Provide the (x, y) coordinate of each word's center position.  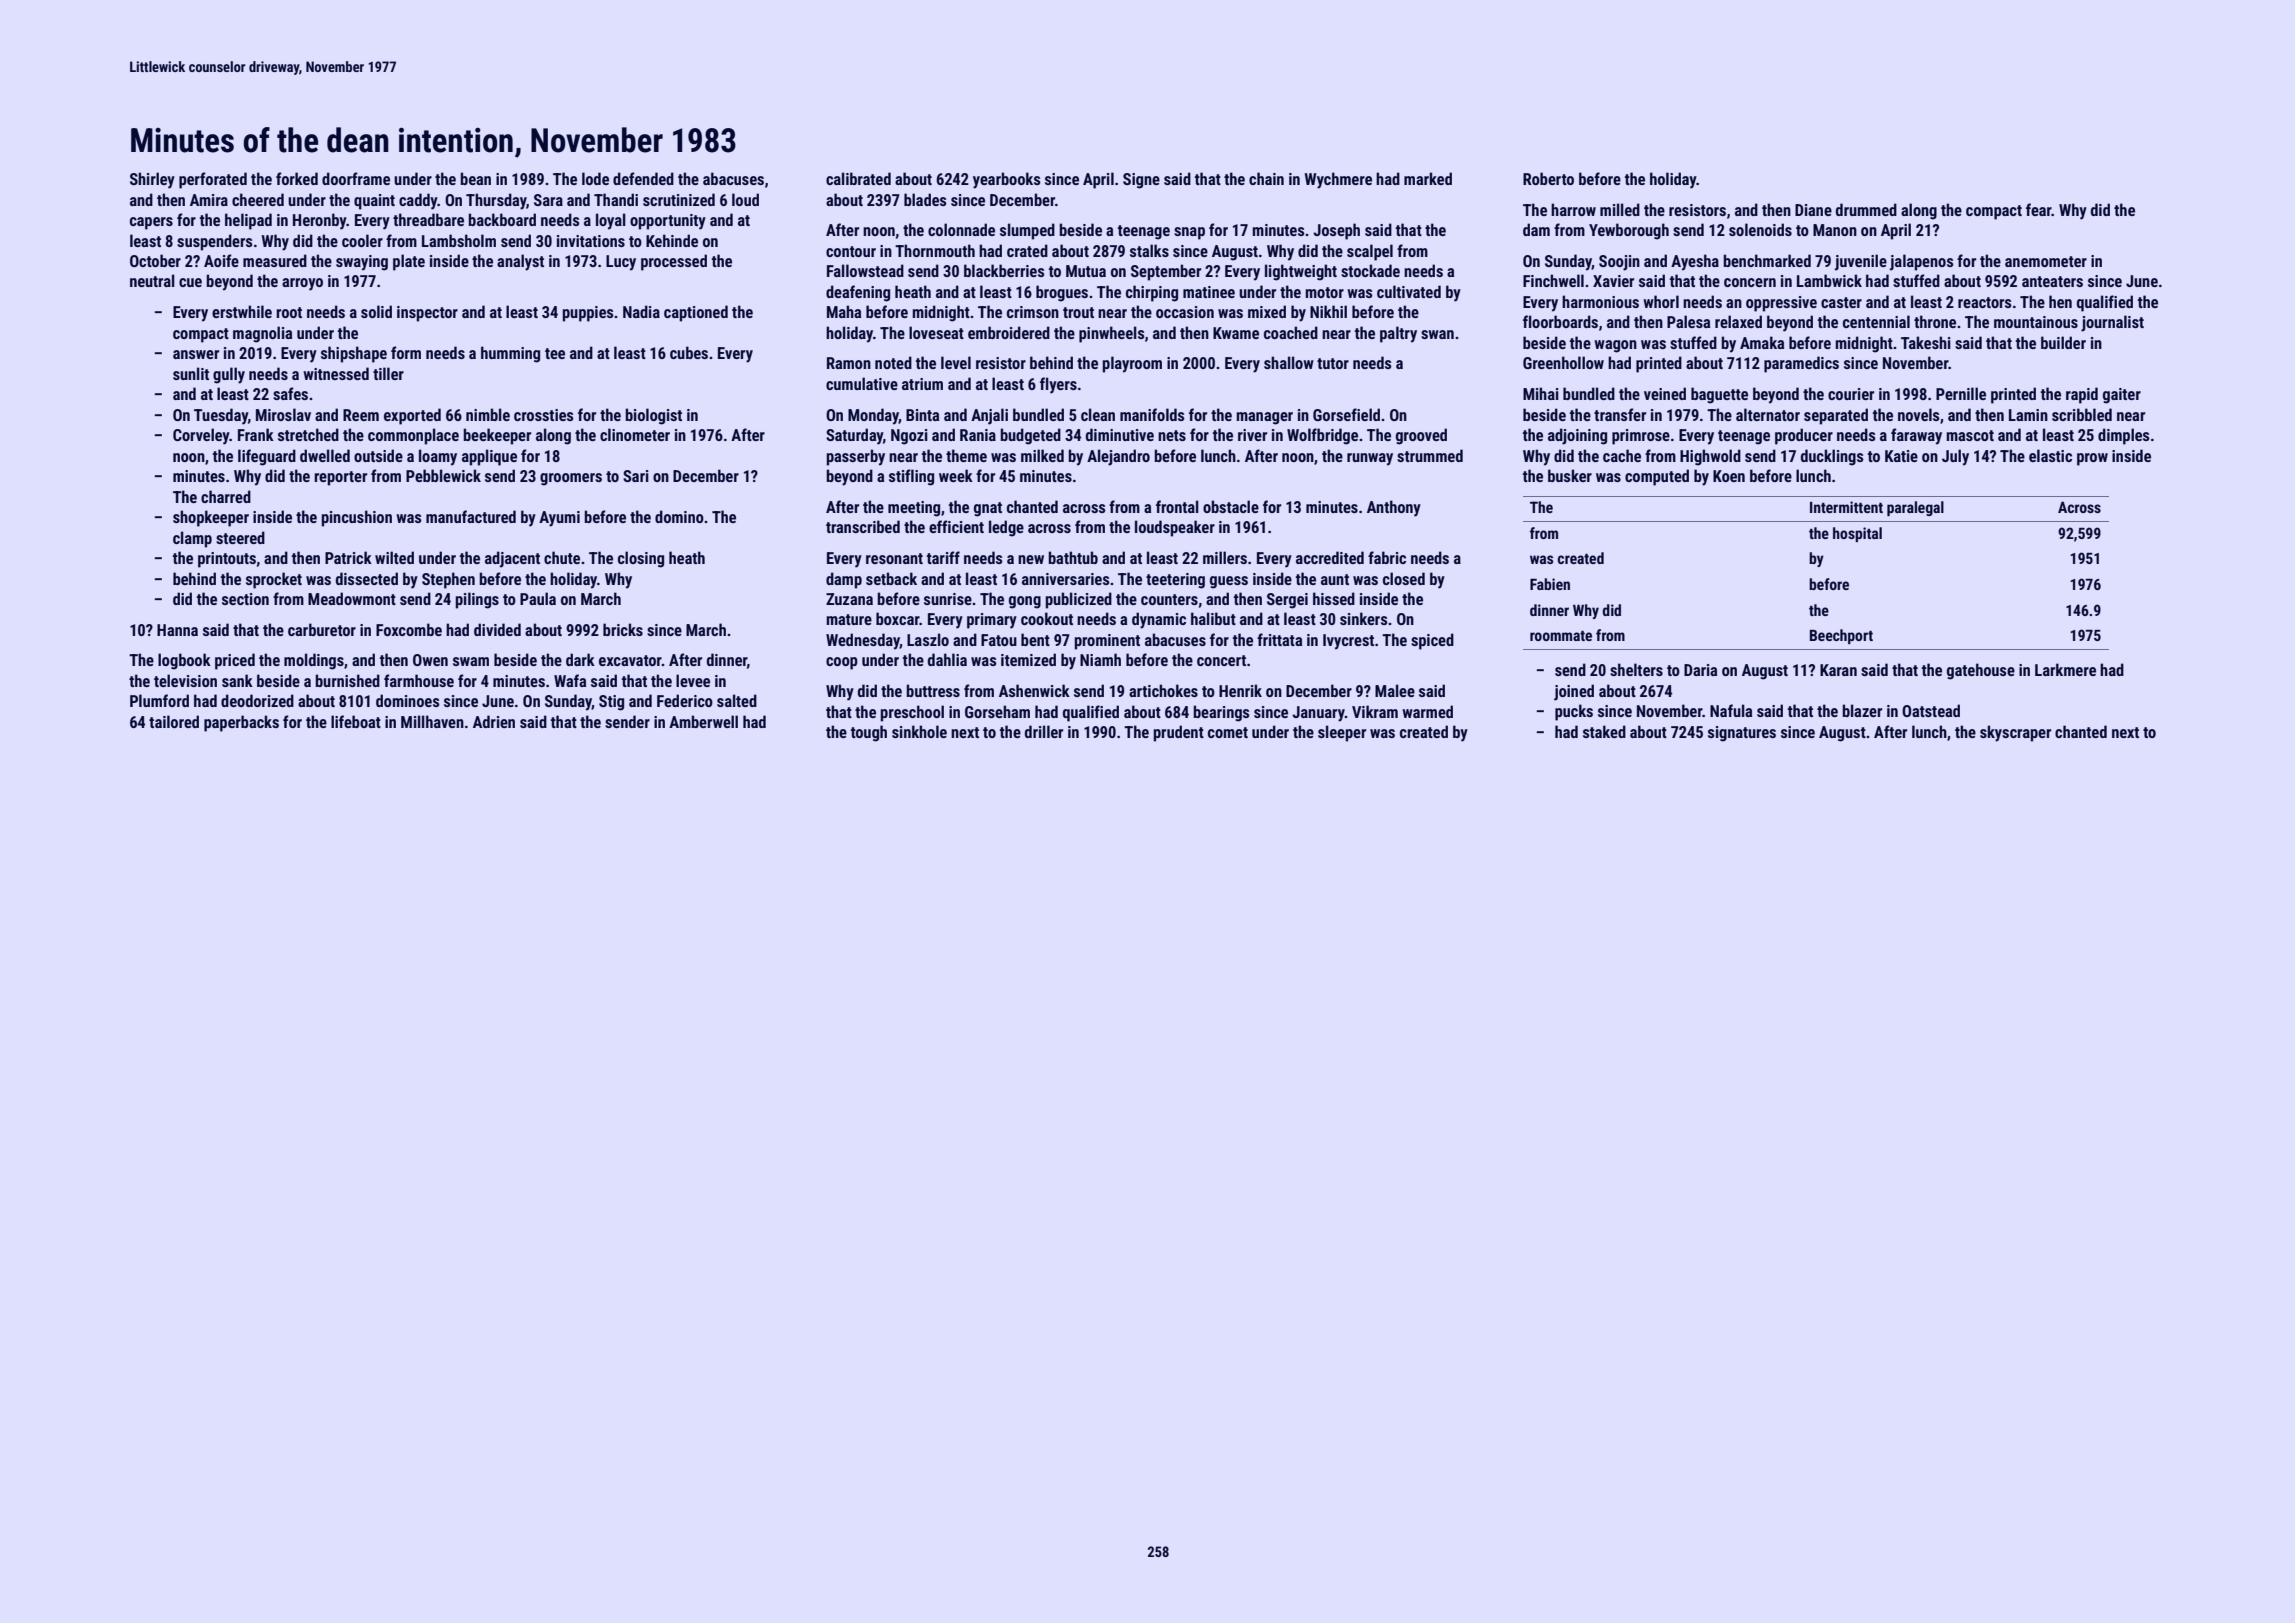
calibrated (858, 178)
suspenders (215, 242)
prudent (1178, 733)
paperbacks (241, 723)
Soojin (1619, 263)
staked (1604, 731)
